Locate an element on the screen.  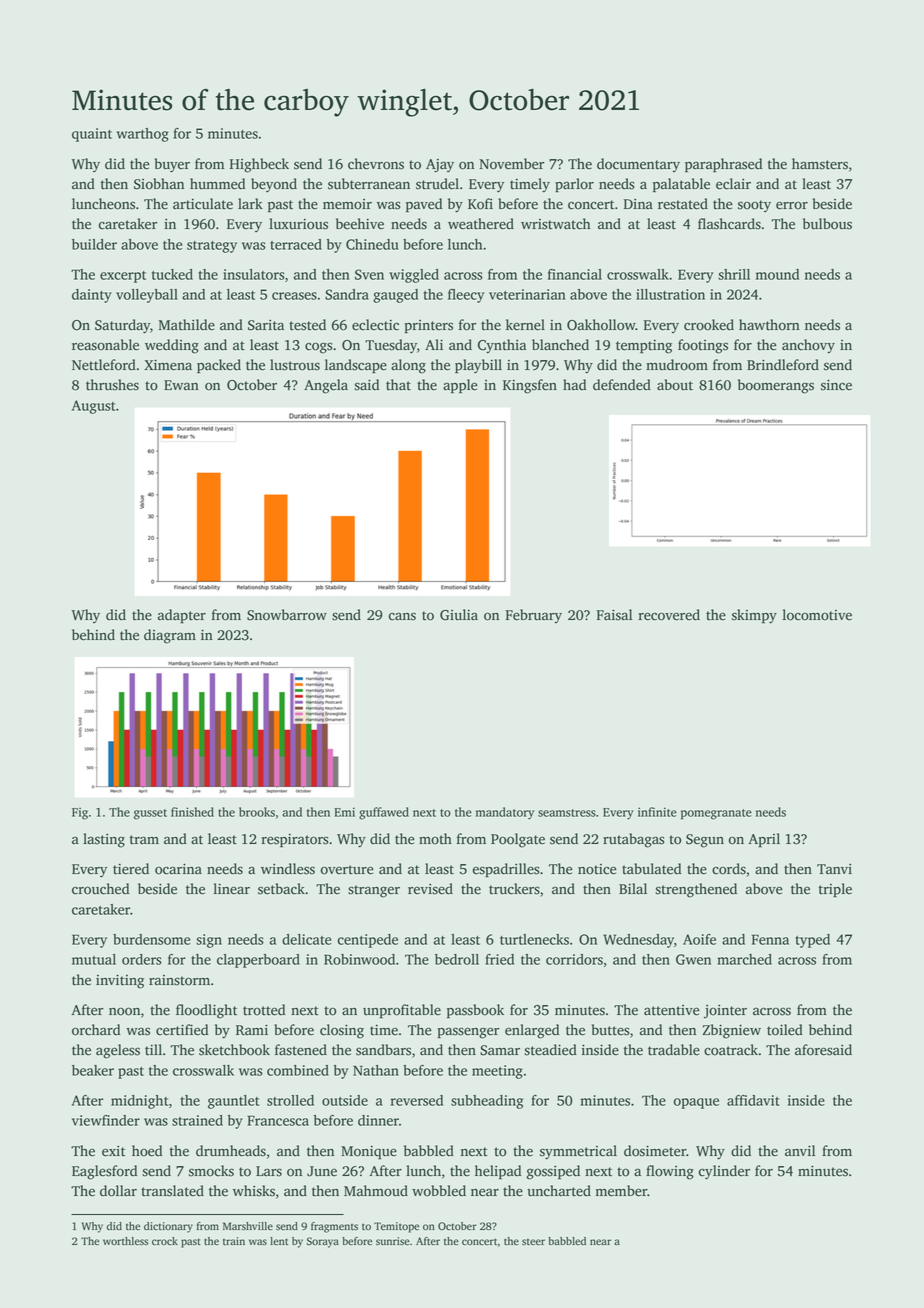
Eaglesford is located at coordinates (104, 1172).
